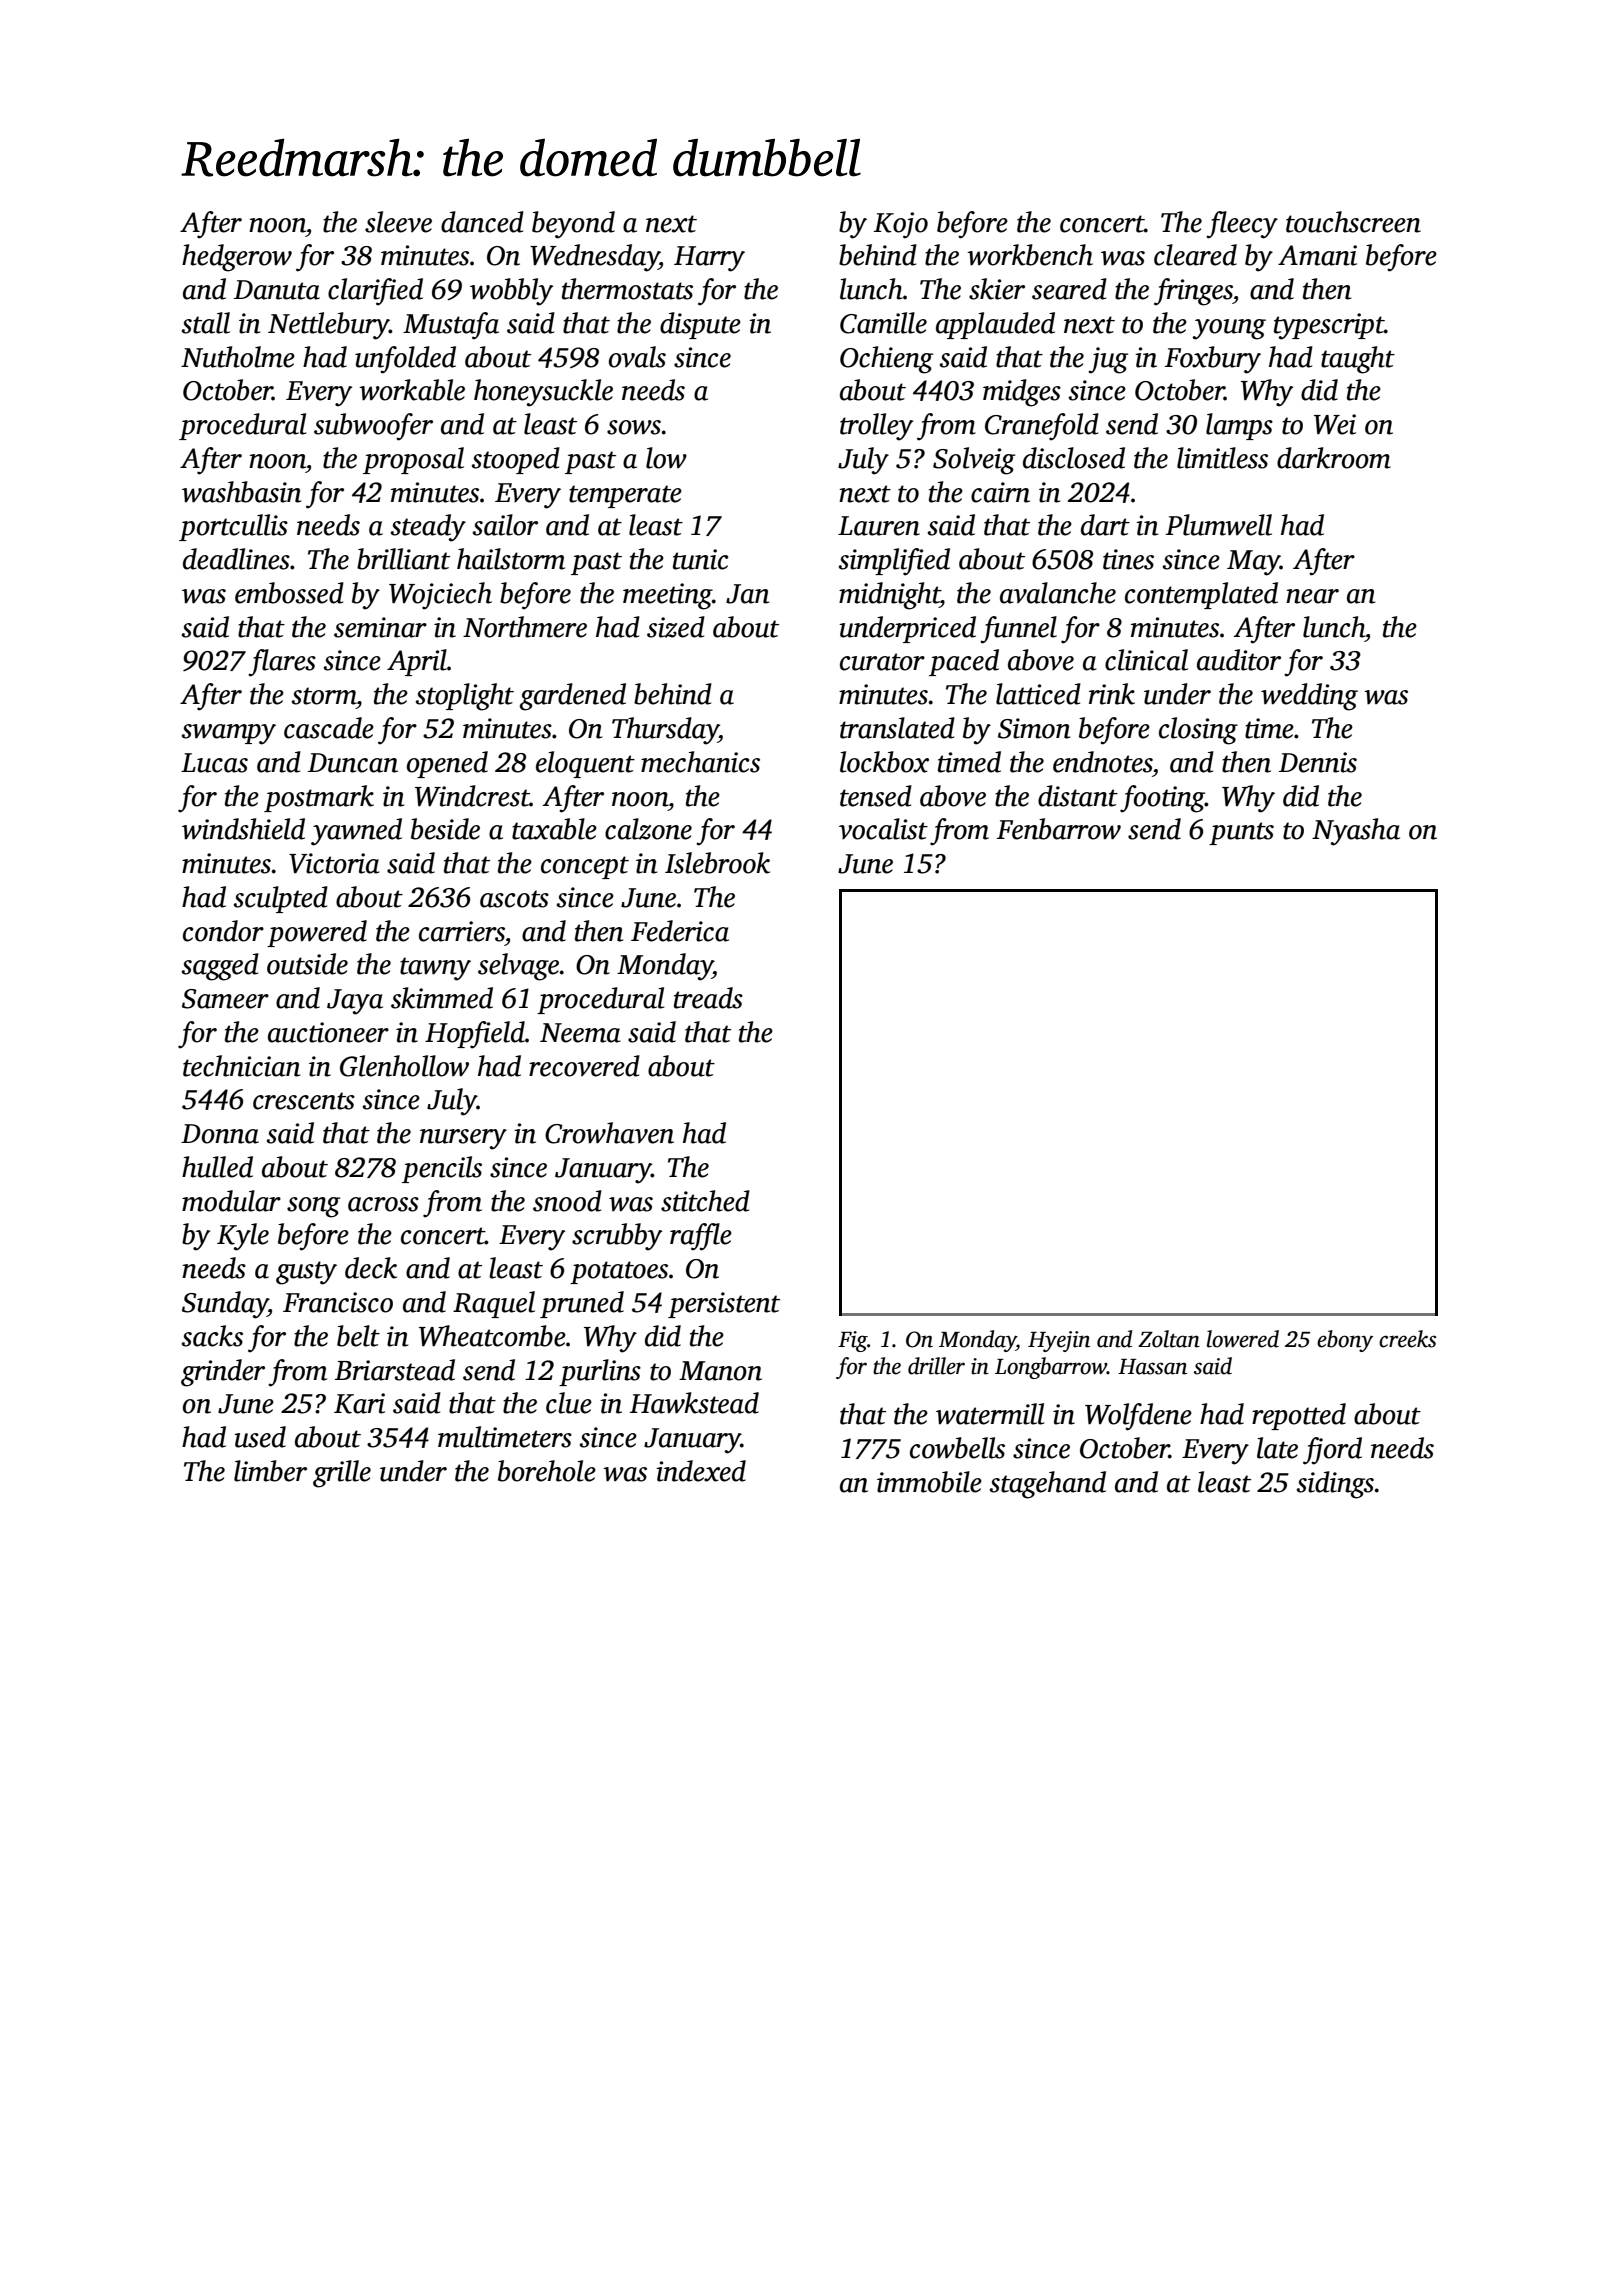  Describe the element at coordinates (1112, 694) in the screenshot. I see `rink` at that location.
